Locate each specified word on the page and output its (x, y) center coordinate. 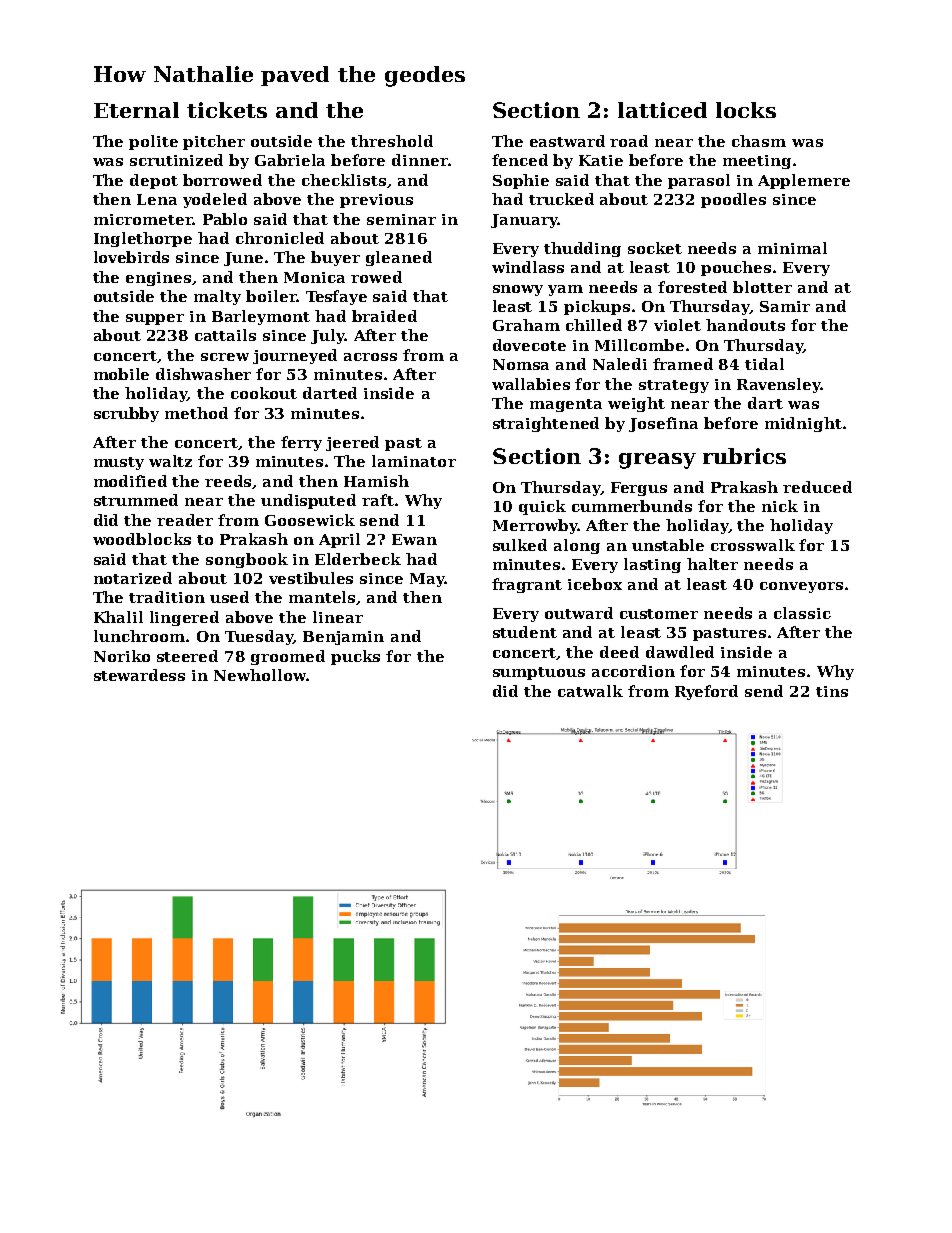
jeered (352, 443)
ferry (301, 443)
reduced (817, 487)
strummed (136, 500)
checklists (344, 180)
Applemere (804, 181)
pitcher (214, 142)
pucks (355, 657)
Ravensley (779, 385)
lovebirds (131, 257)
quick (542, 507)
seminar (401, 219)
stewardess (139, 675)
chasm (759, 141)
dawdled (680, 652)
